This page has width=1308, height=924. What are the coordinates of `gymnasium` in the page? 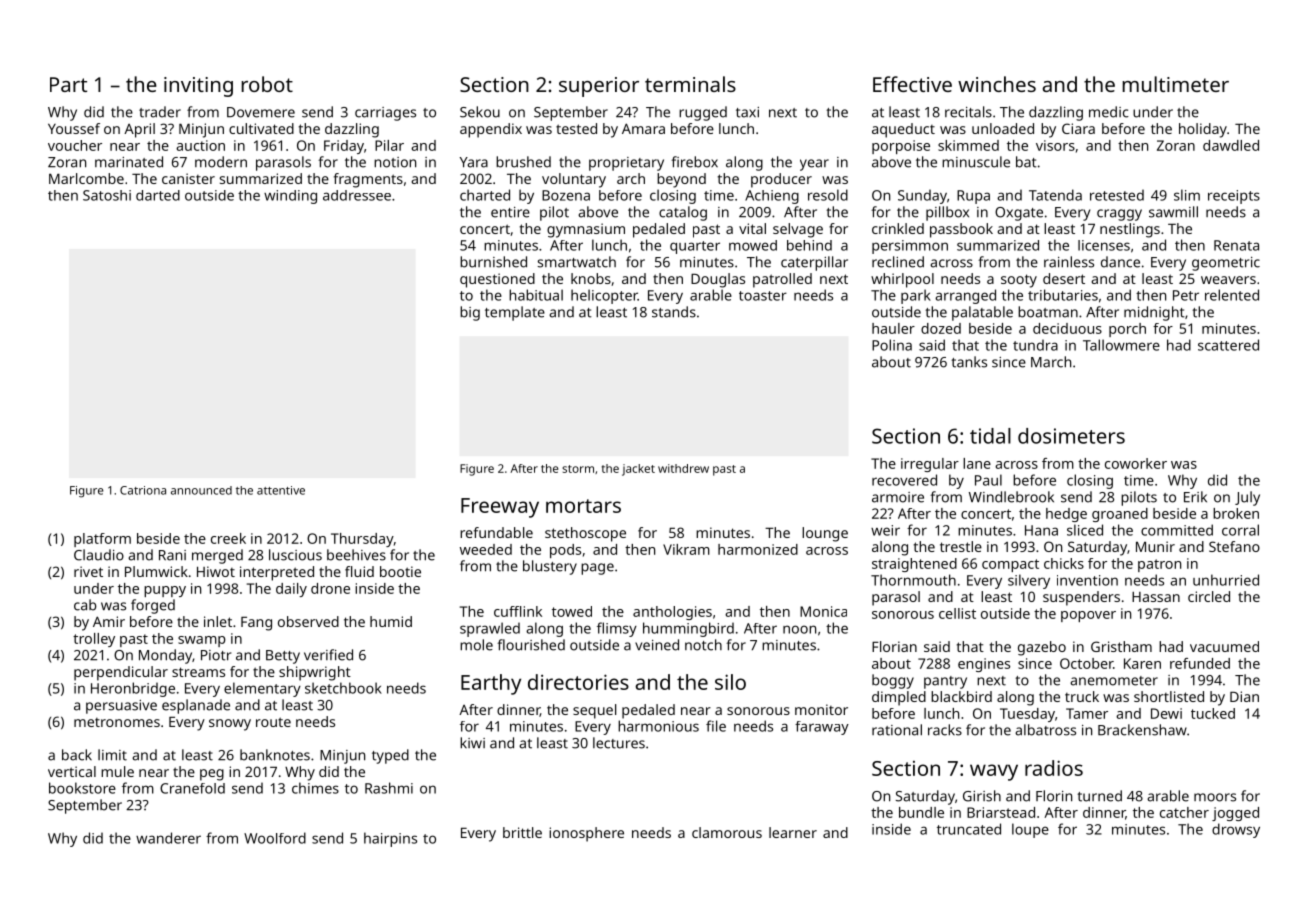 It's located at (586, 230).
